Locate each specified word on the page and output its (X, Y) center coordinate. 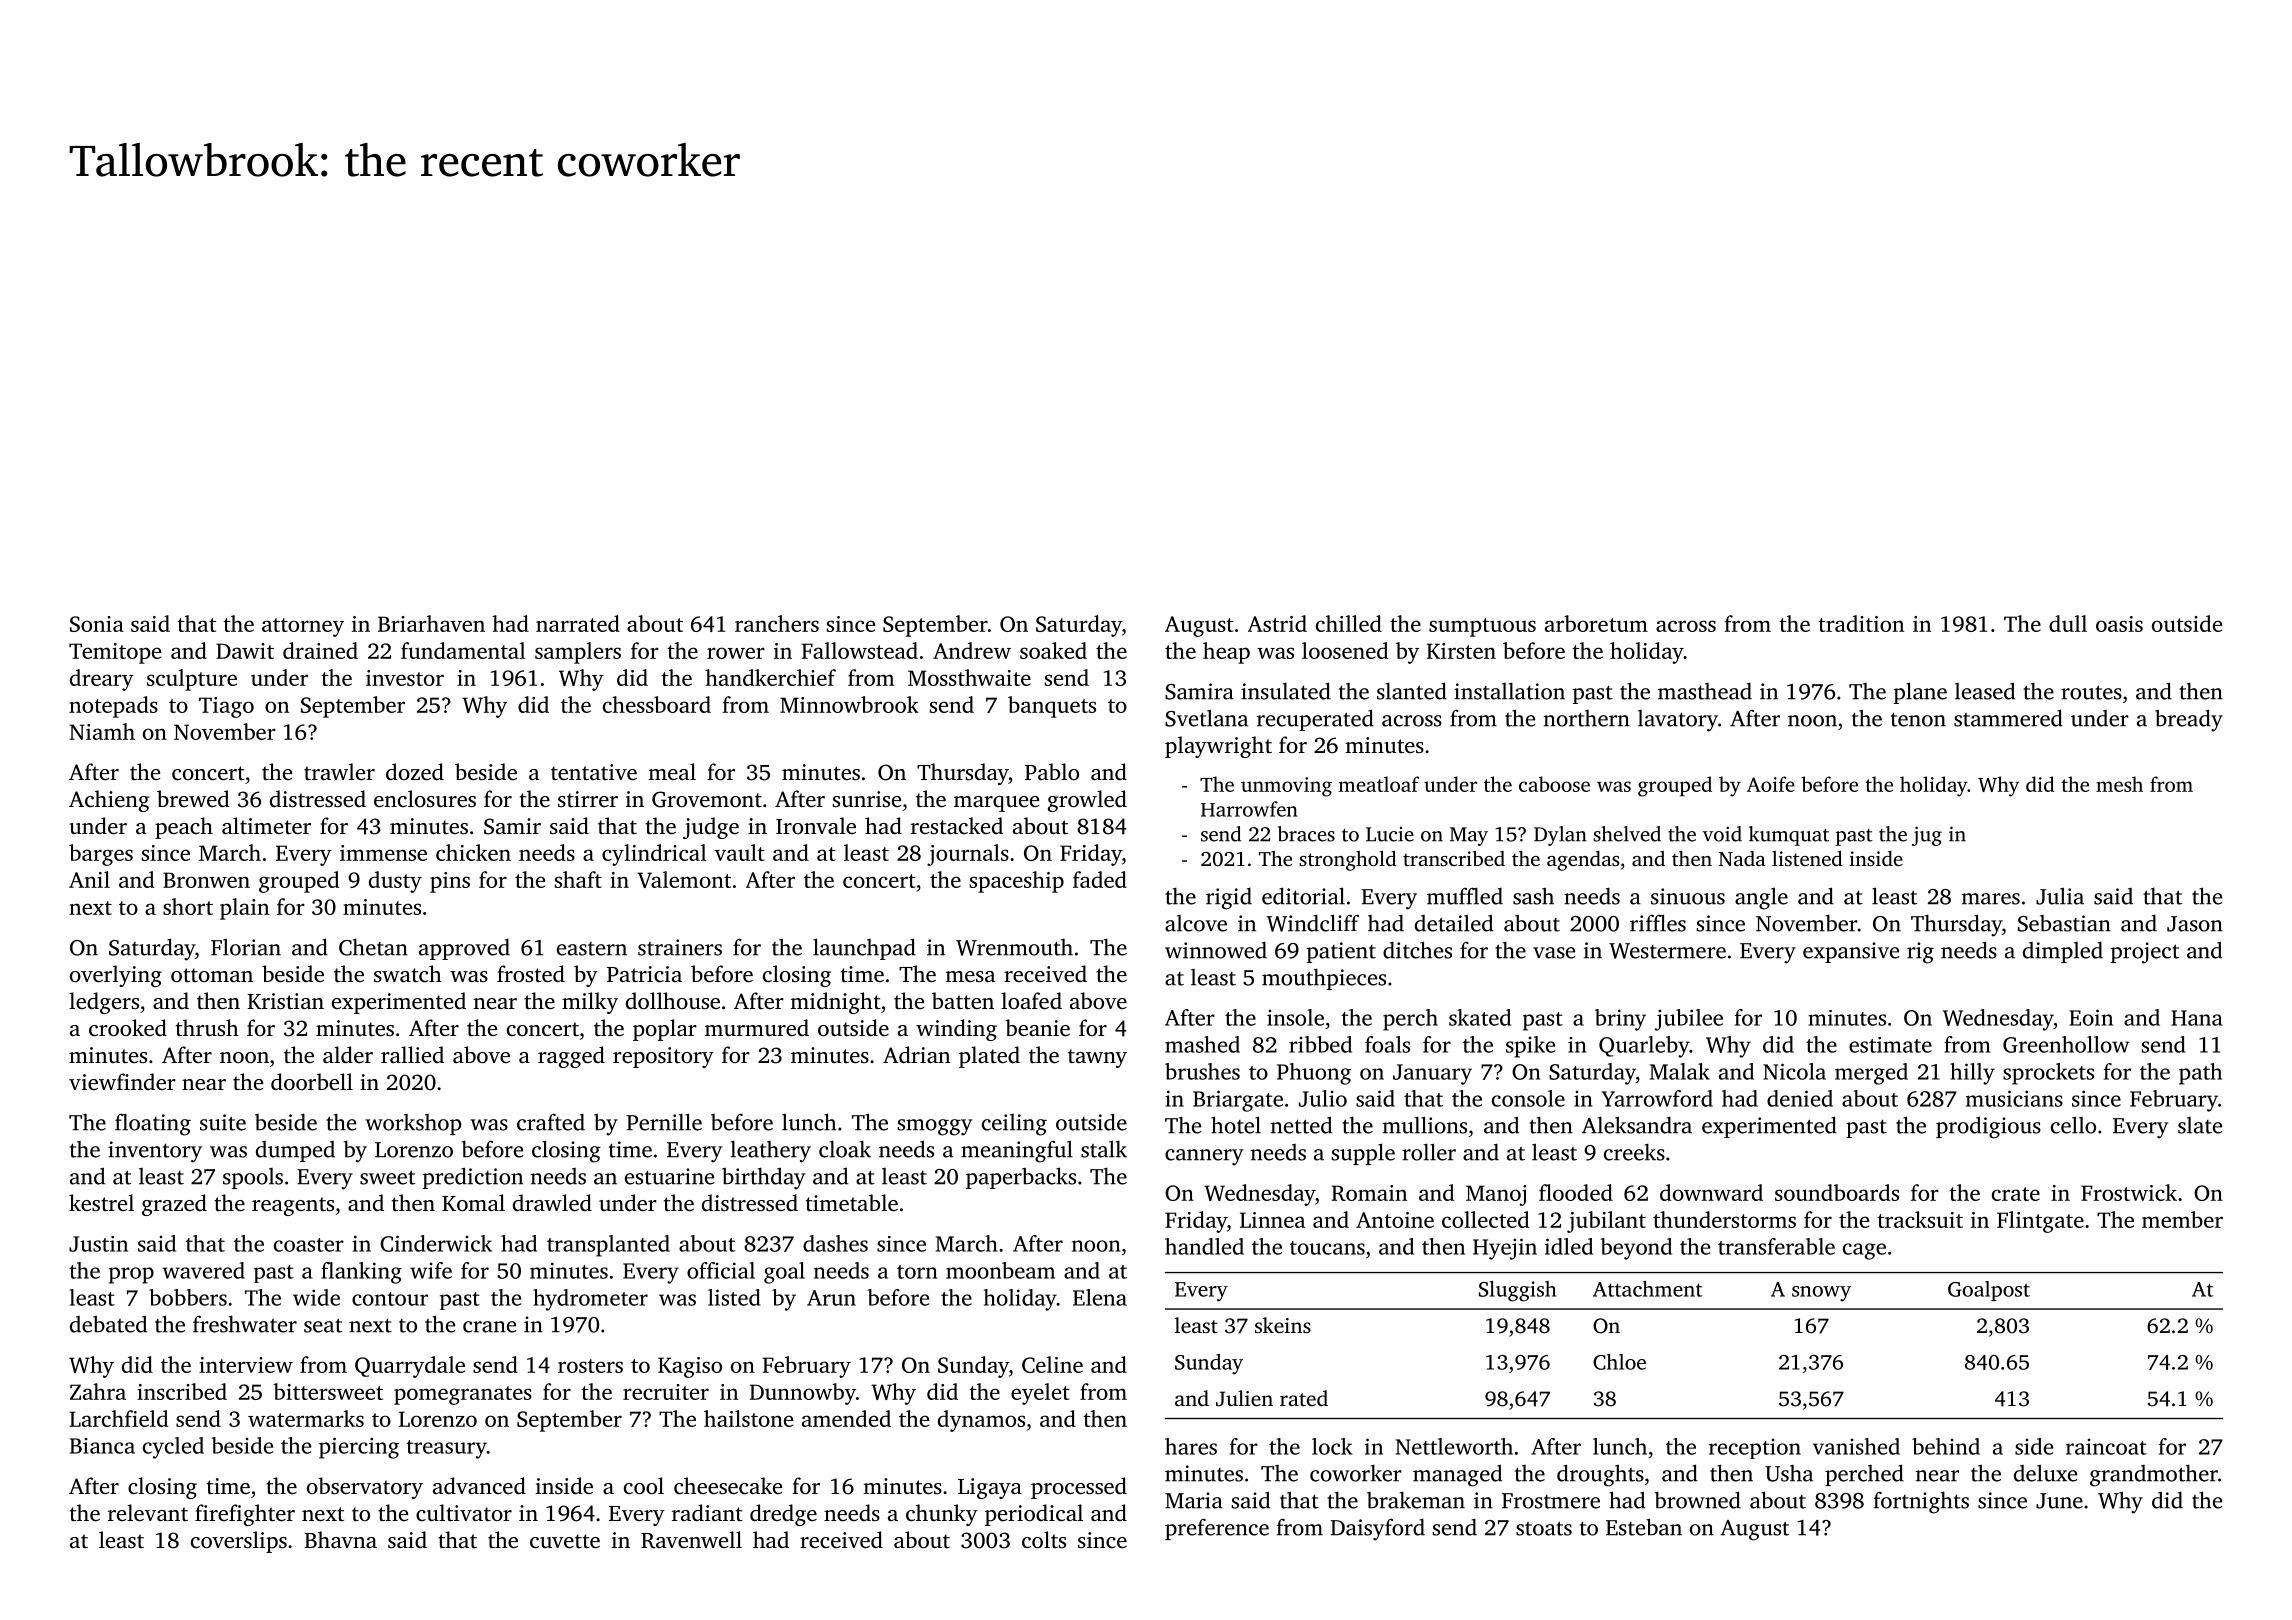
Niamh (102, 731)
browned (1698, 1500)
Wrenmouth (1014, 947)
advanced (479, 1486)
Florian (246, 947)
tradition (1861, 623)
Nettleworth (1454, 1446)
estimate (1890, 1045)
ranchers (777, 623)
